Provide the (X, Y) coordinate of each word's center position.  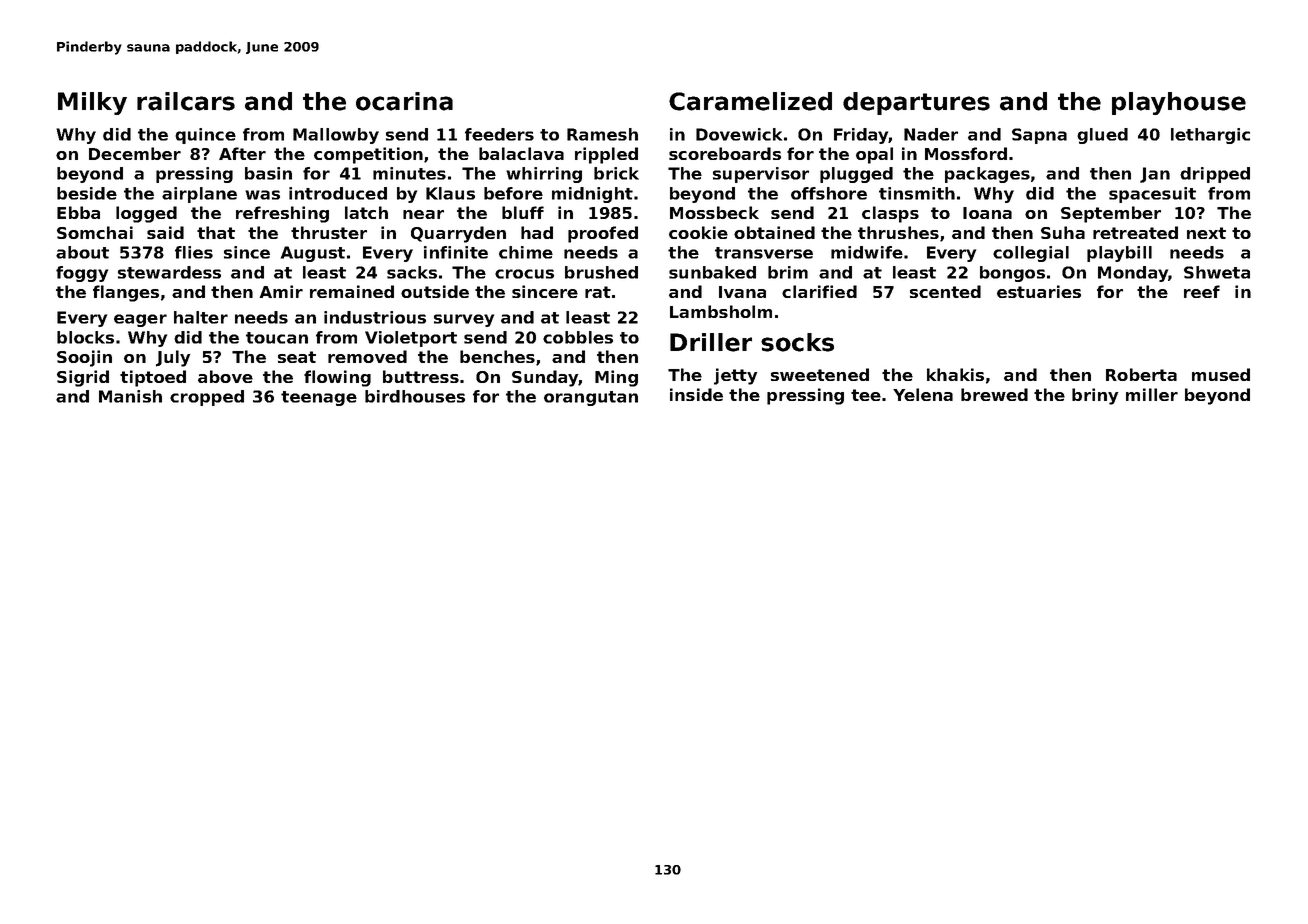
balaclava (521, 153)
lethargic (1210, 136)
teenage (319, 398)
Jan (1155, 175)
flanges (126, 293)
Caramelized (750, 101)
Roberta (1141, 374)
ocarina (404, 101)
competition (368, 155)
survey (464, 320)
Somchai (95, 232)
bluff (523, 212)
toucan (277, 338)
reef (1202, 291)
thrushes (898, 232)
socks (797, 342)
